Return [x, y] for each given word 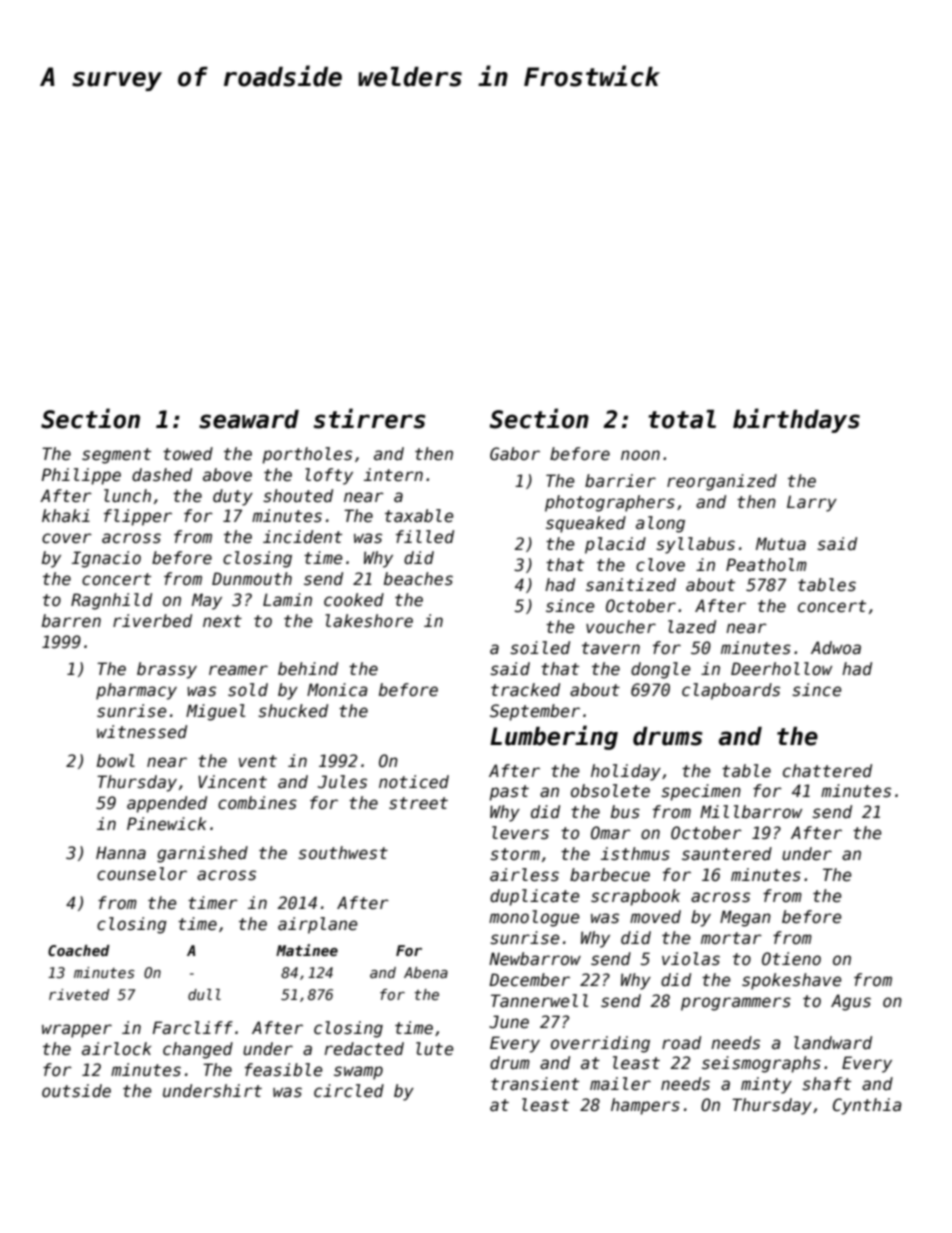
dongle [661, 670]
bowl [116, 761]
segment [116, 456]
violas [691, 959]
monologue [534, 918]
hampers [645, 1106]
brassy [167, 670]
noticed [414, 782]
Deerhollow [781, 669]
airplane [318, 925]
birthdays [796, 420]
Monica [337, 690]
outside [76, 1091]
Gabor [515, 454]
